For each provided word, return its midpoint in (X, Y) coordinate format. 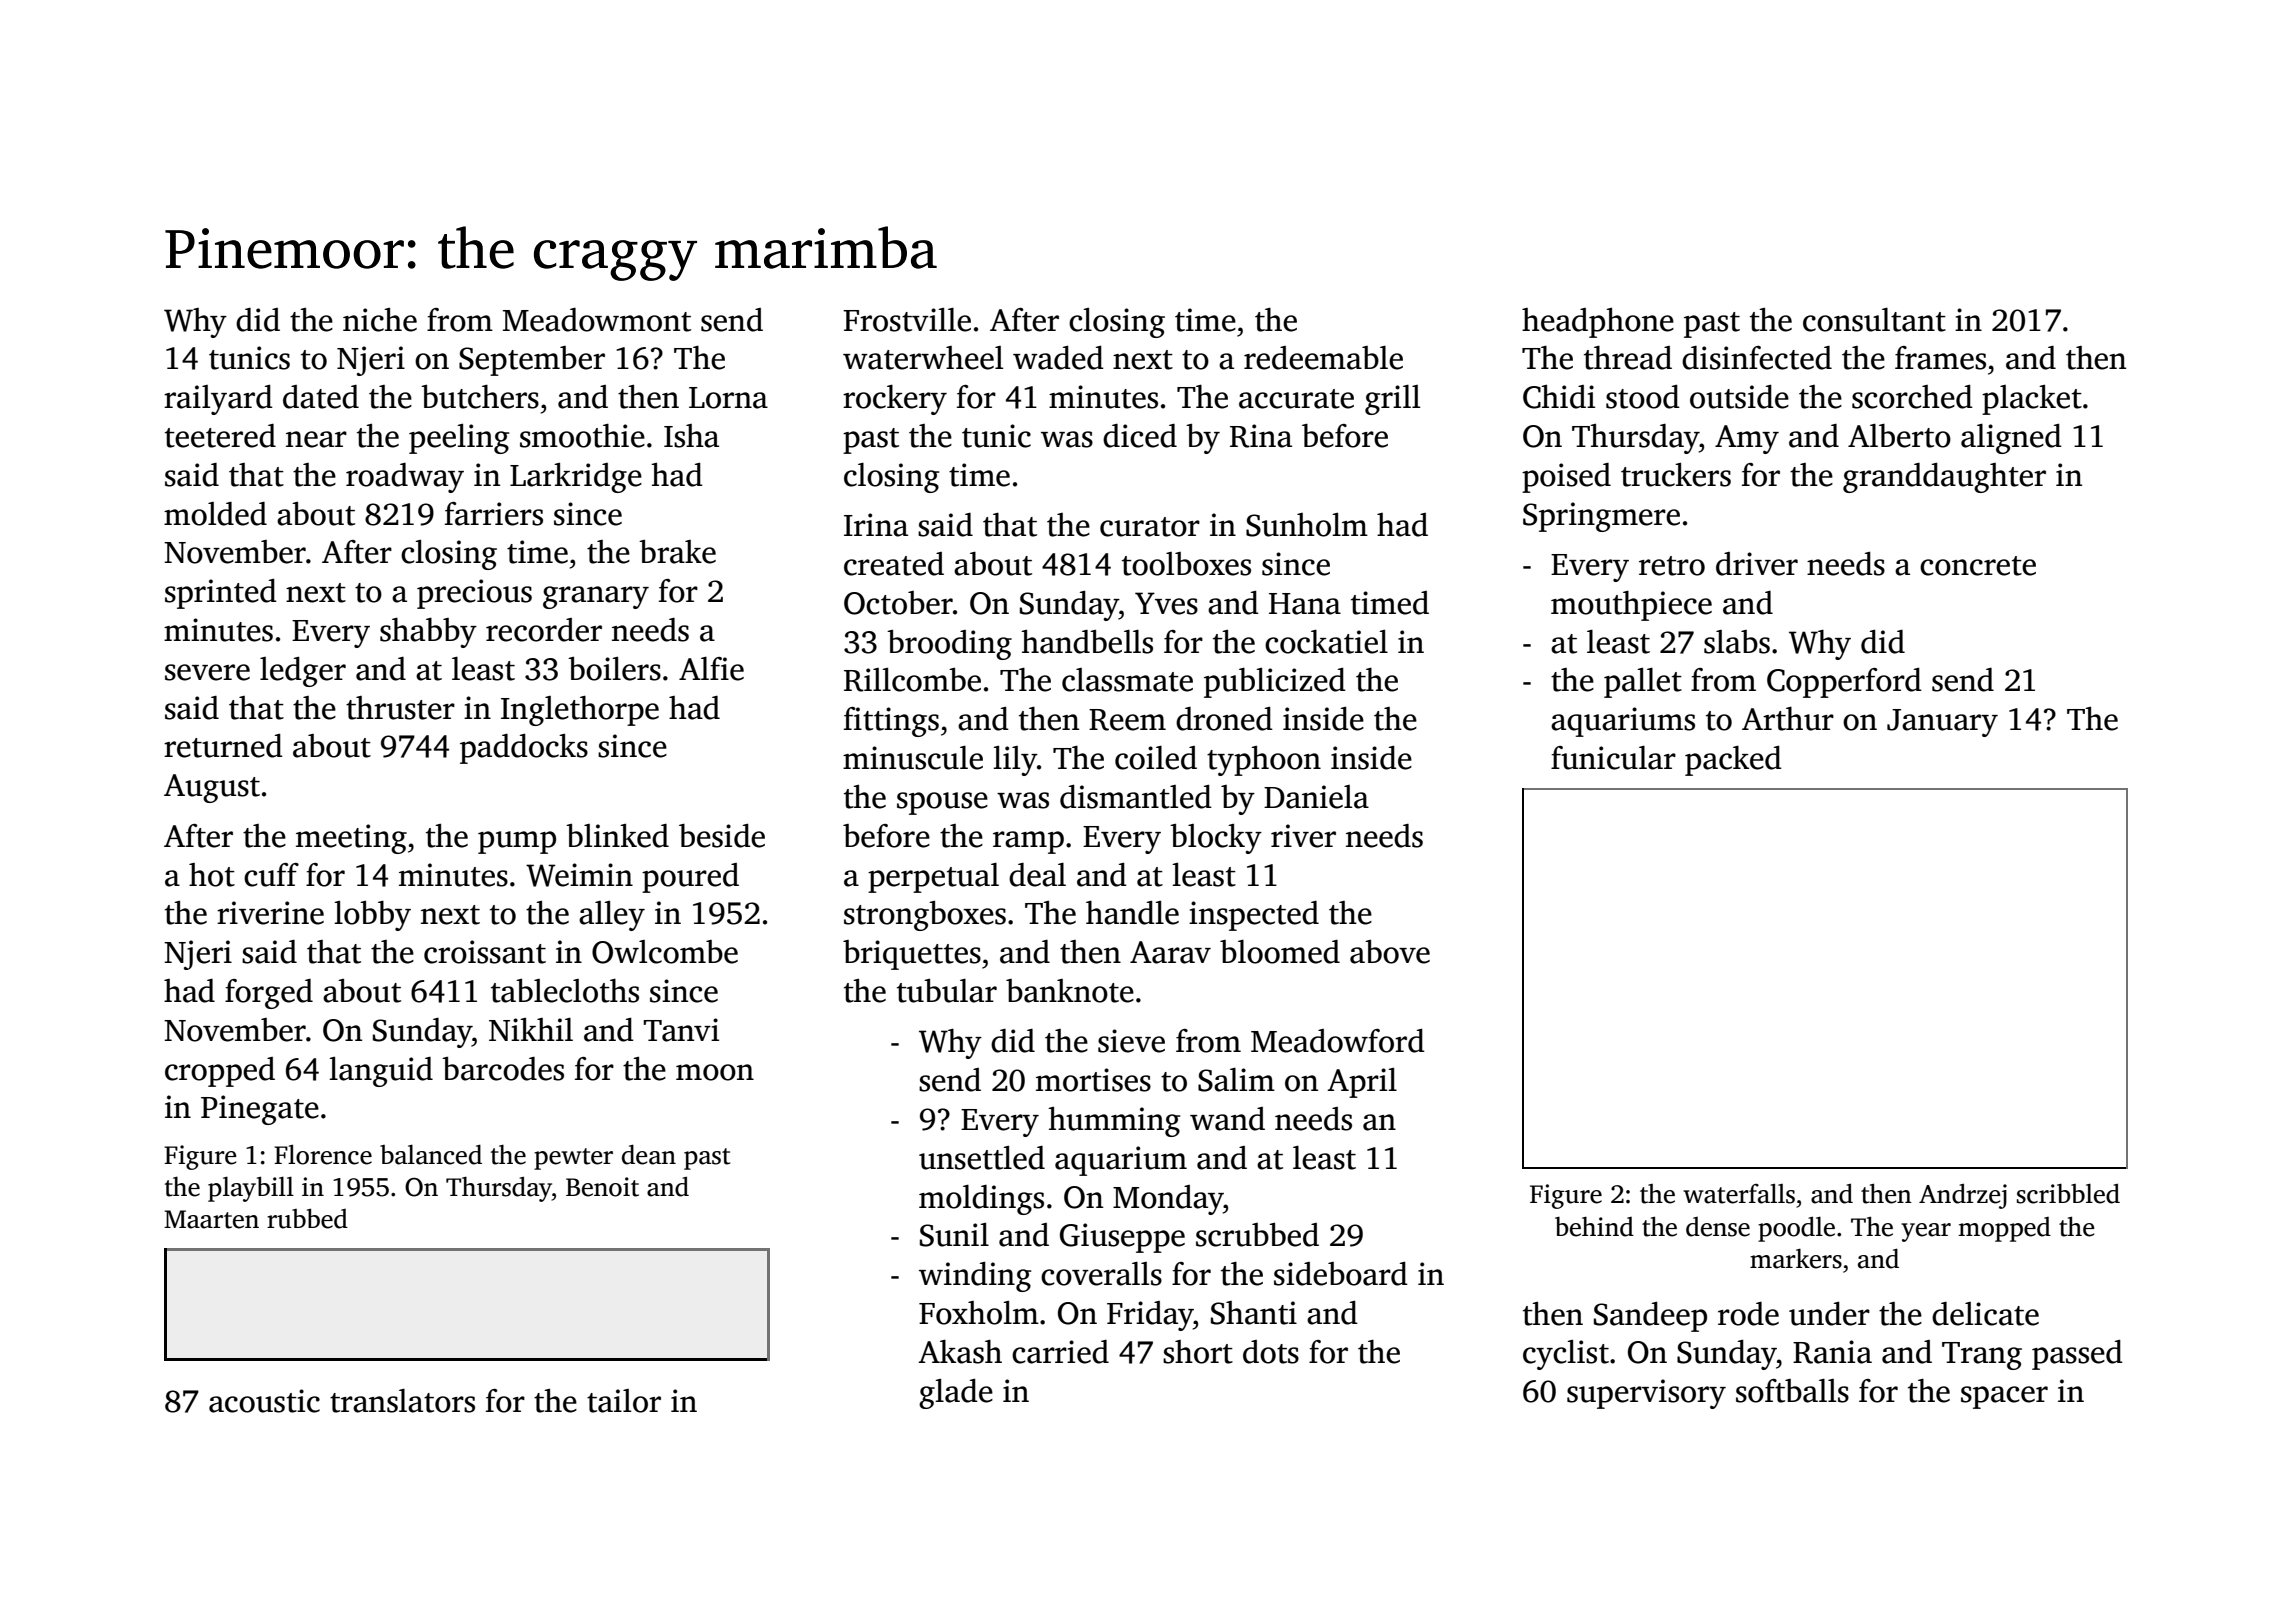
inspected (1254, 916)
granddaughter (1944, 478)
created (894, 564)
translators (402, 1401)
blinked (617, 836)
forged (269, 994)
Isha (691, 436)
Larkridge (576, 478)
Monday (1168, 1200)
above (1390, 952)
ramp (1028, 842)
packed (1733, 761)
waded (1058, 358)
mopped (2004, 1229)
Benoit (602, 1187)
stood (1643, 397)
